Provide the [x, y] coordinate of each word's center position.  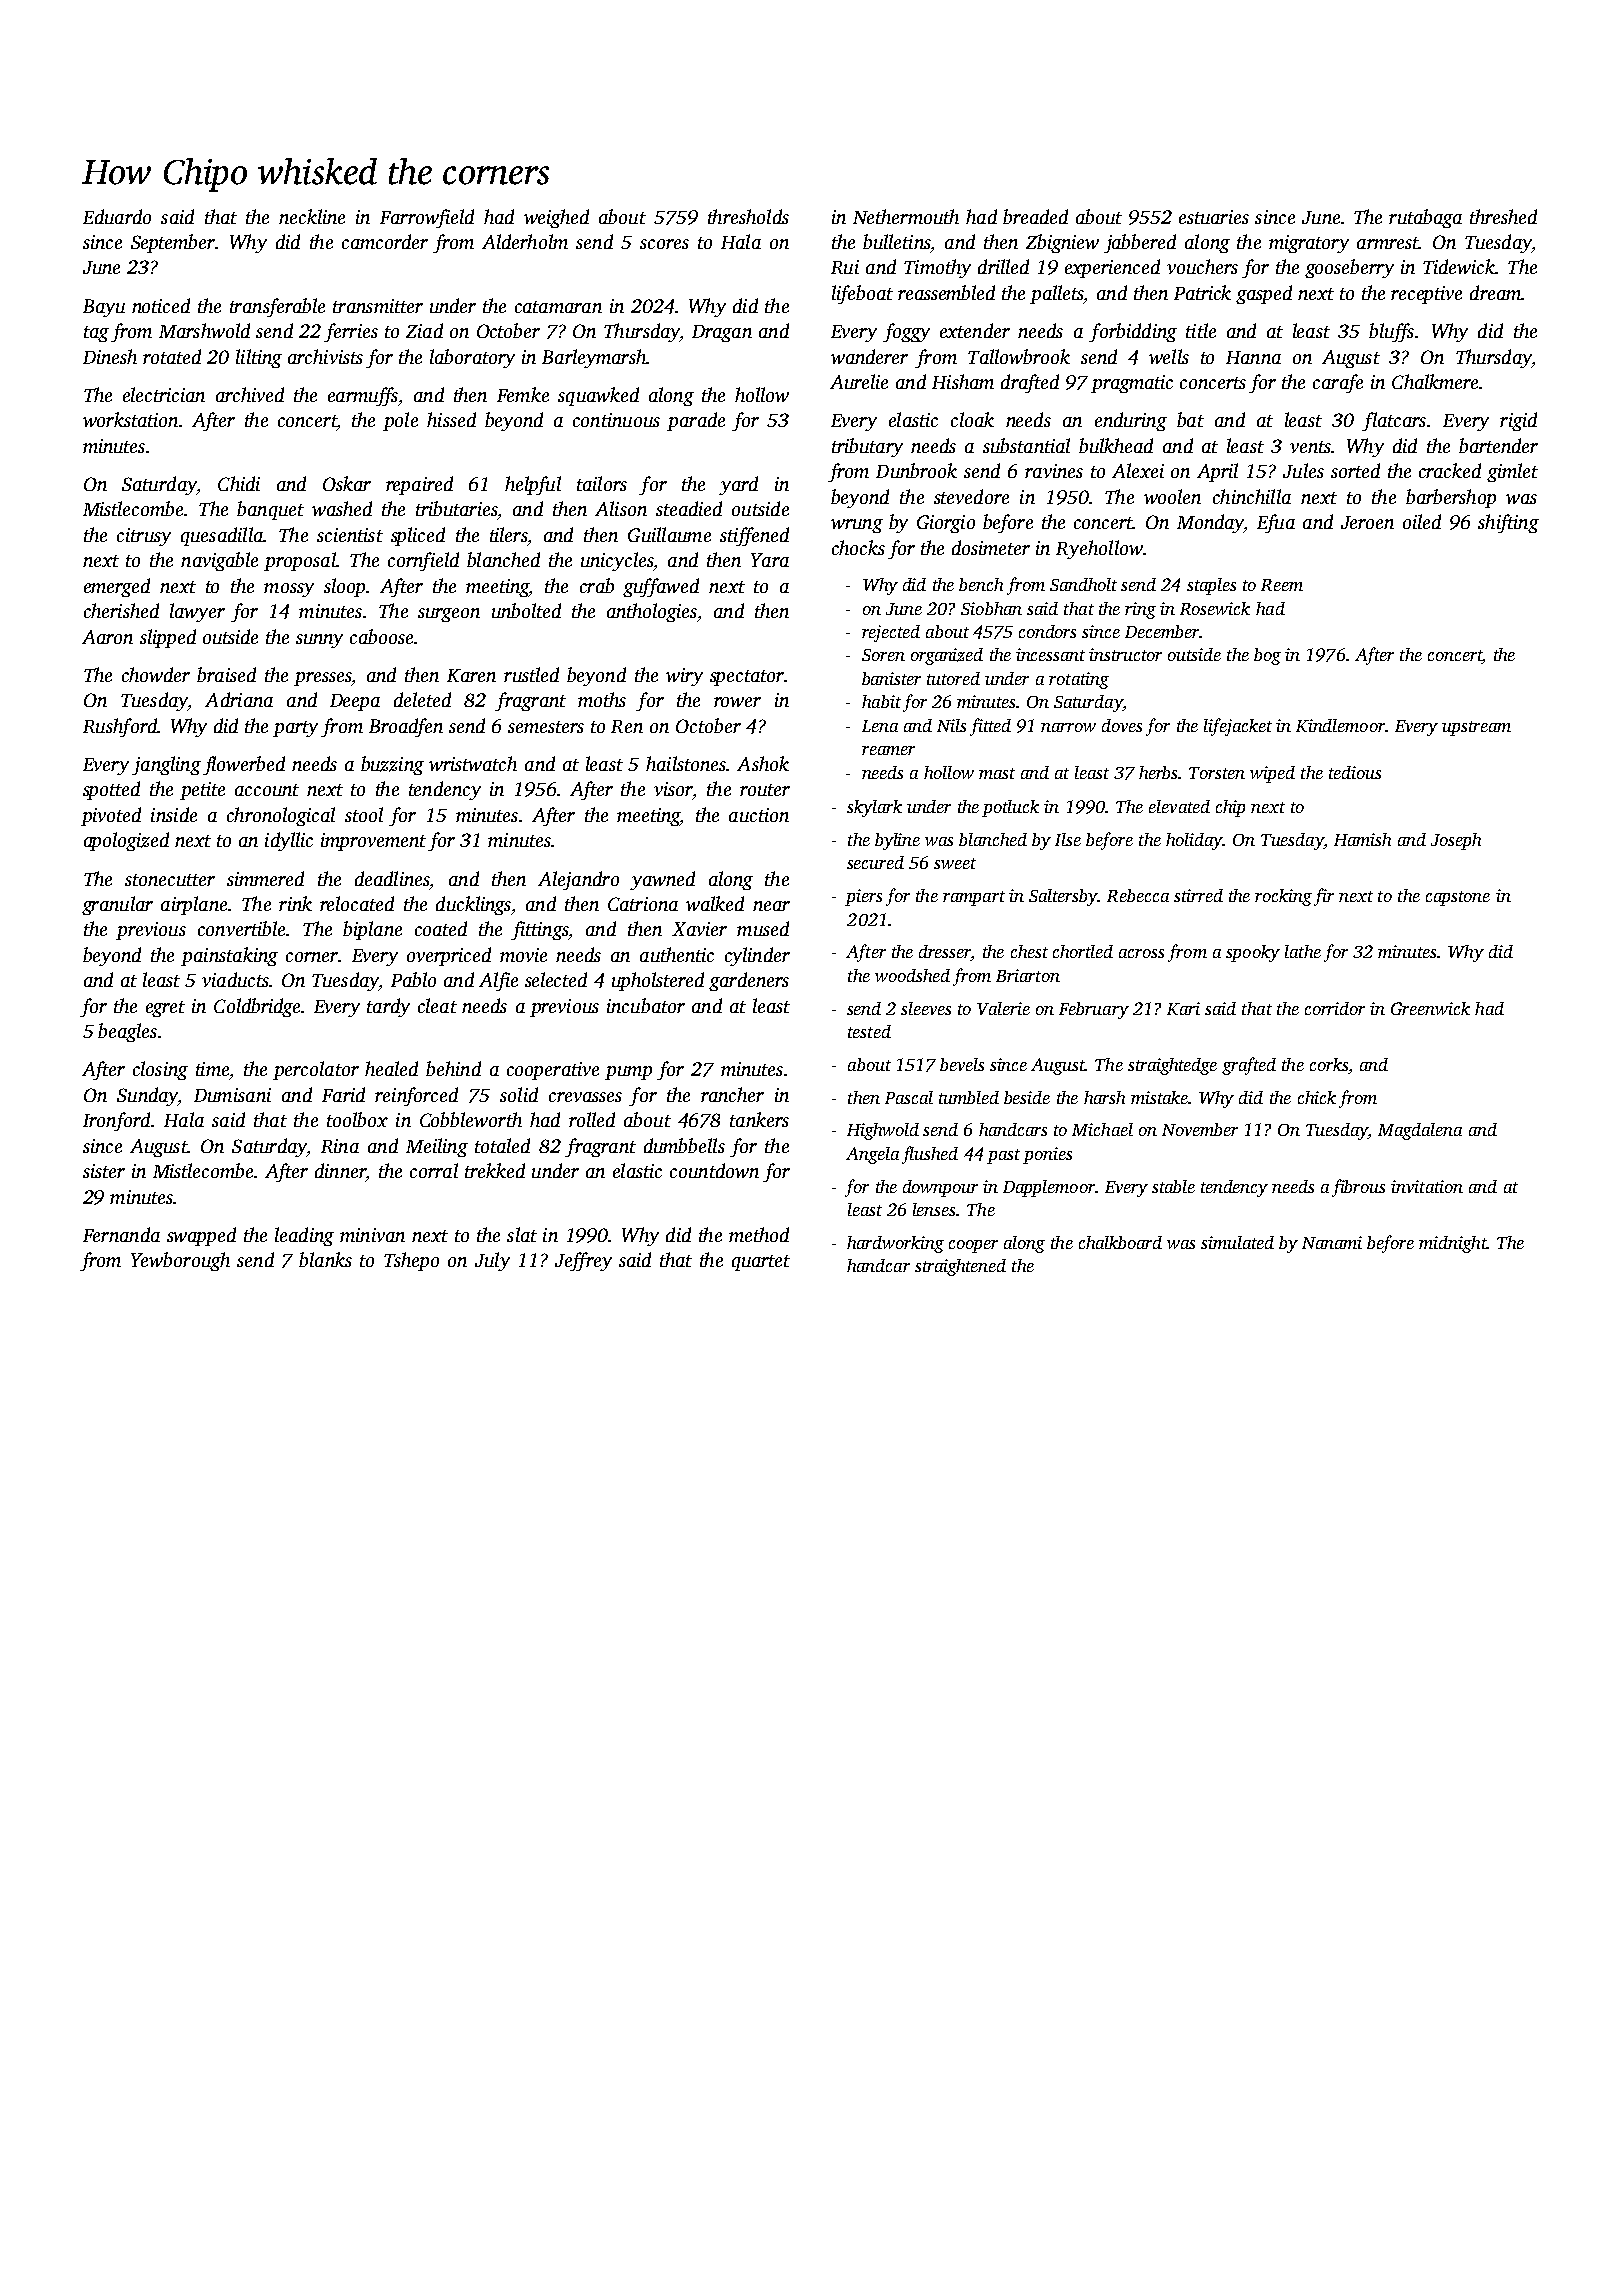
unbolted [526, 610]
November [1200, 1129]
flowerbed [244, 765]
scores [664, 244]
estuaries [1214, 217]
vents [1310, 447]
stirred [1198, 895]
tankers [759, 1119]
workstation [130, 419]
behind [453, 1068]
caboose [381, 636]
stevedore [971, 496]
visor [673, 789]
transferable [277, 307]
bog [1267, 656]
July [492, 1261]
